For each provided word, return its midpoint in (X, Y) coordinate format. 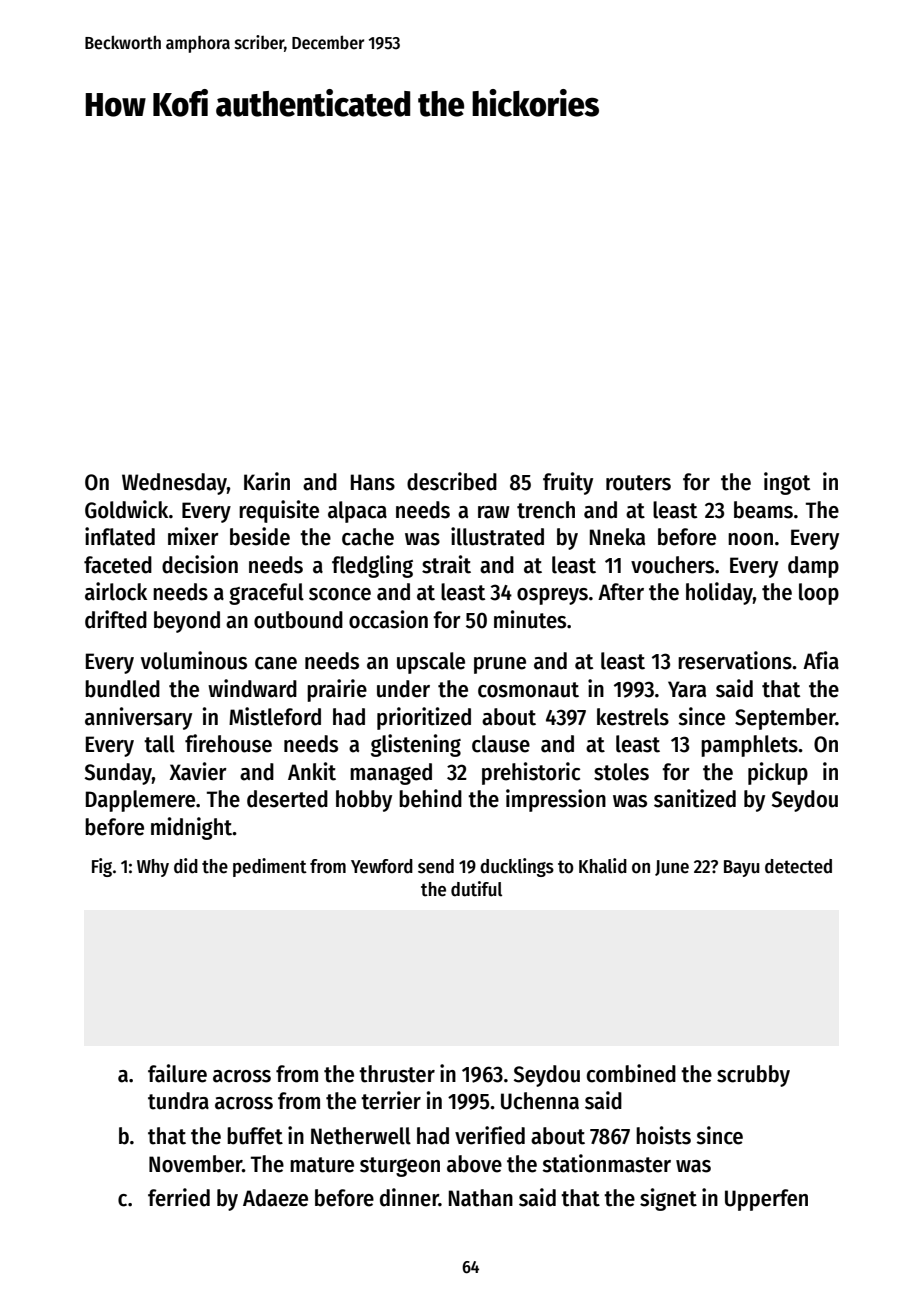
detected (798, 866)
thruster (397, 1074)
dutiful (476, 889)
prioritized (424, 718)
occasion (388, 619)
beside (260, 536)
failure (177, 1073)
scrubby (753, 1076)
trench (546, 510)
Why (153, 868)
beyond (187, 622)
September (785, 719)
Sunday (118, 774)
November (195, 1164)
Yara (687, 689)
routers (638, 483)
